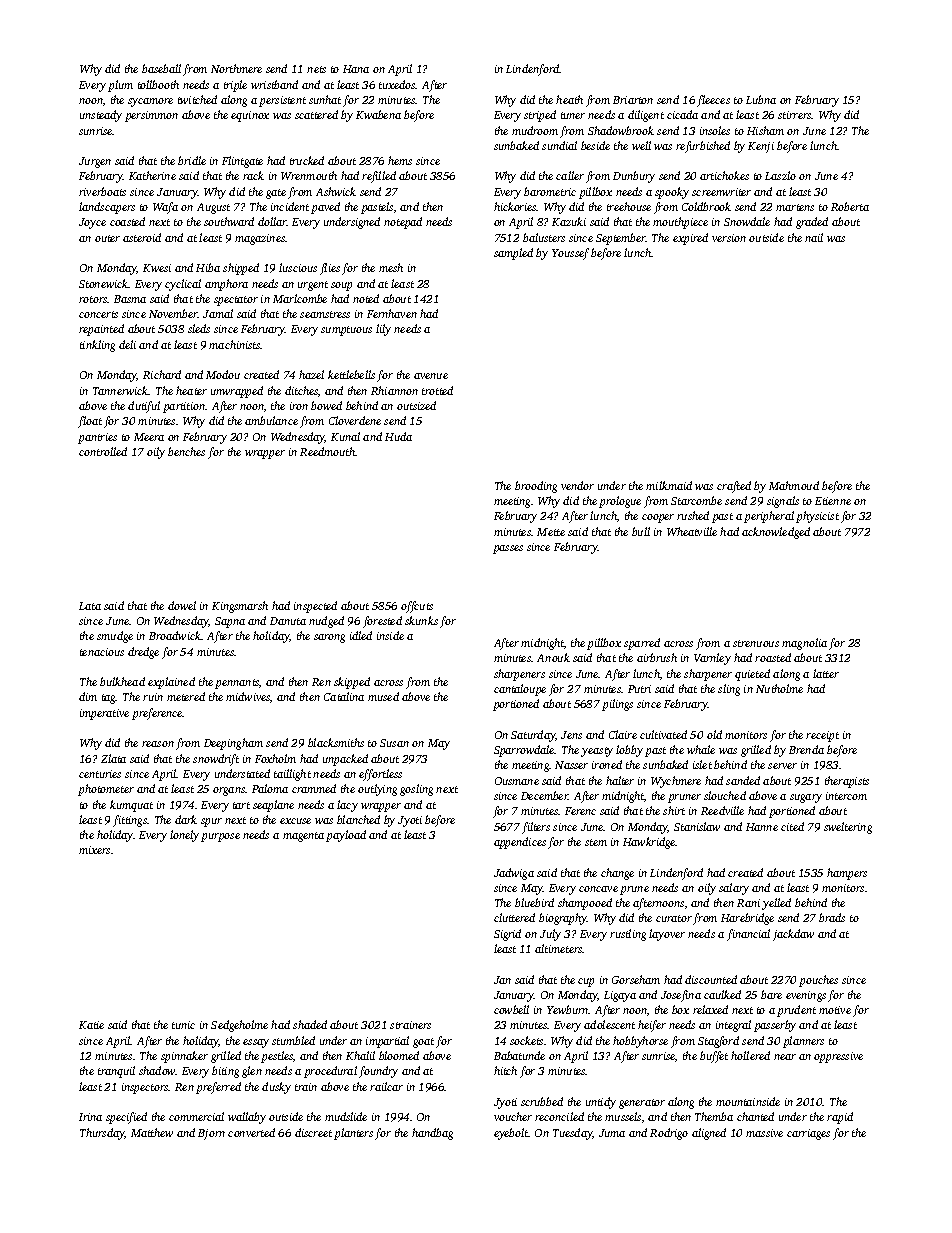  What do you see at coordinates (315, 607) in the screenshot?
I see `inspected` at bounding box center [315, 607].
